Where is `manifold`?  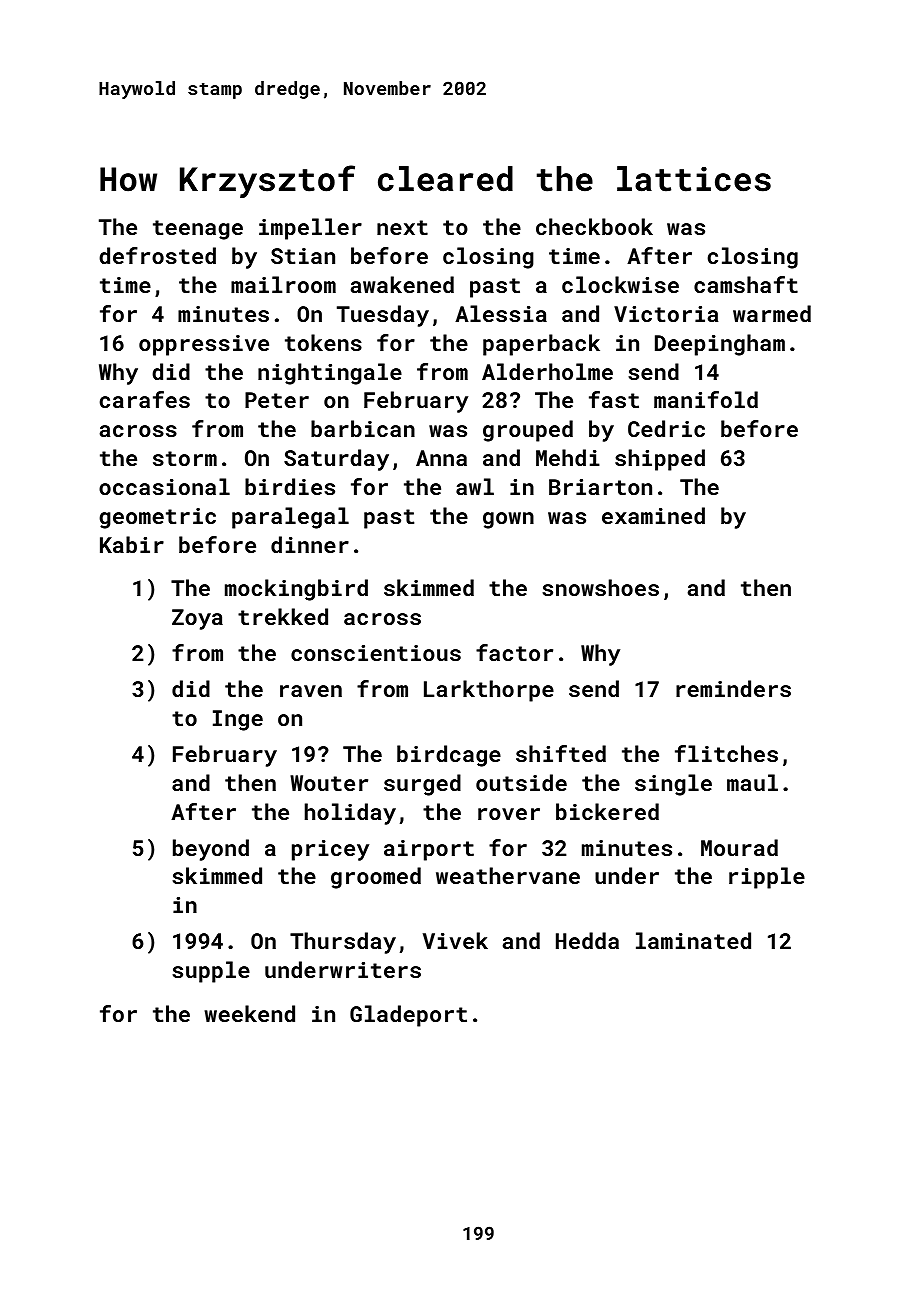 manifold is located at coordinates (706, 399).
